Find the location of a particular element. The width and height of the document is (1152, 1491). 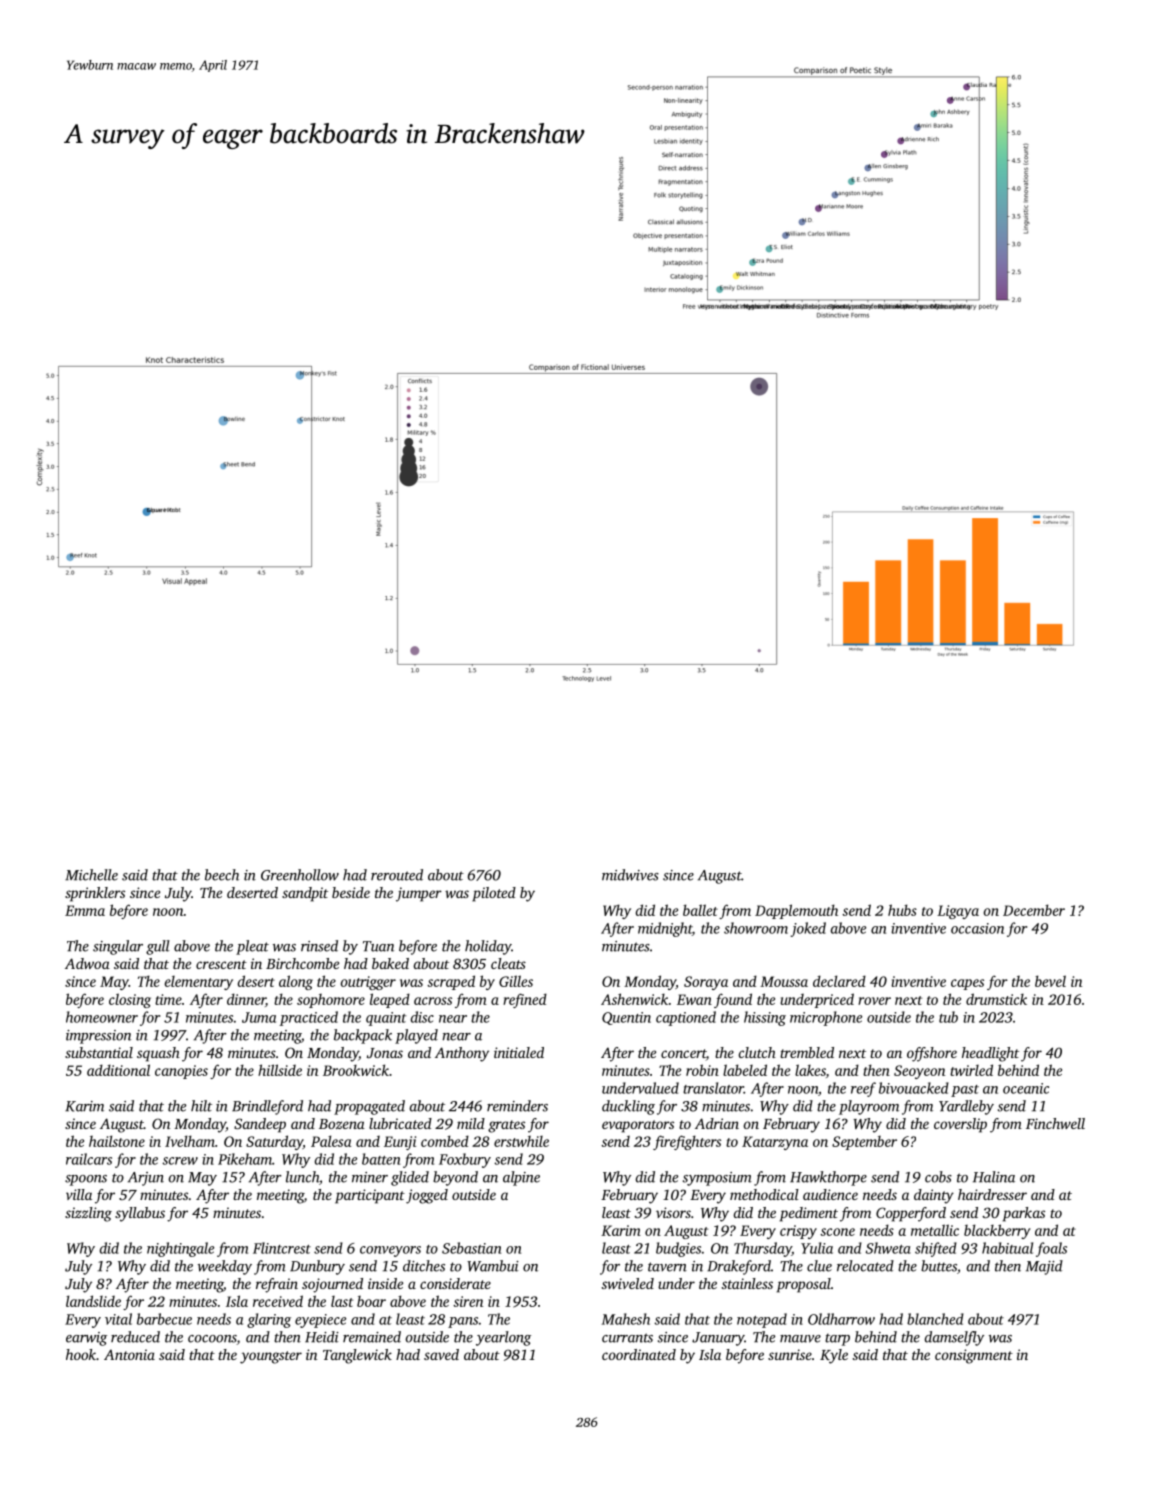

sophomore is located at coordinates (331, 1001).
